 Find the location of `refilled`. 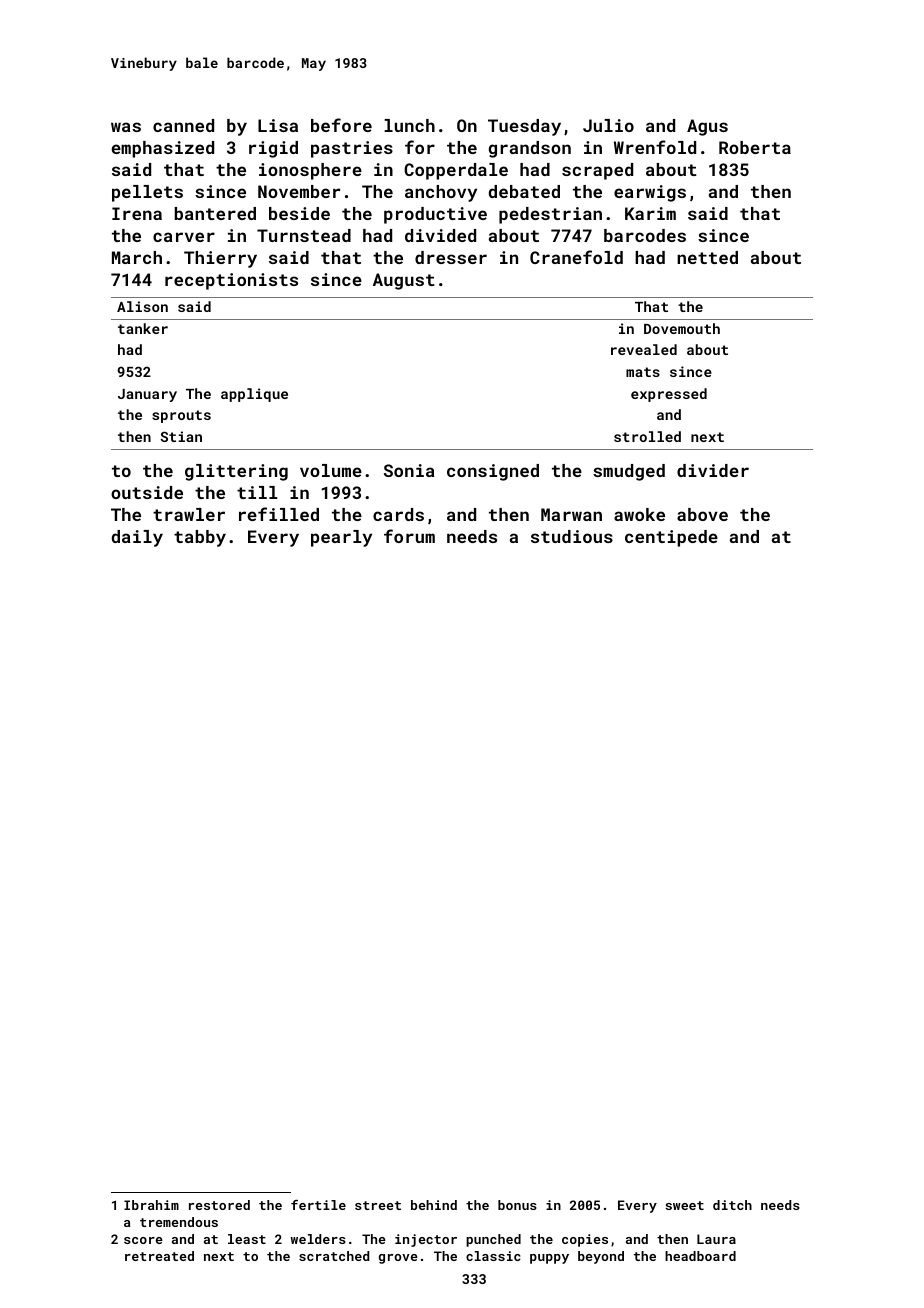

refilled is located at coordinates (279, 514).
